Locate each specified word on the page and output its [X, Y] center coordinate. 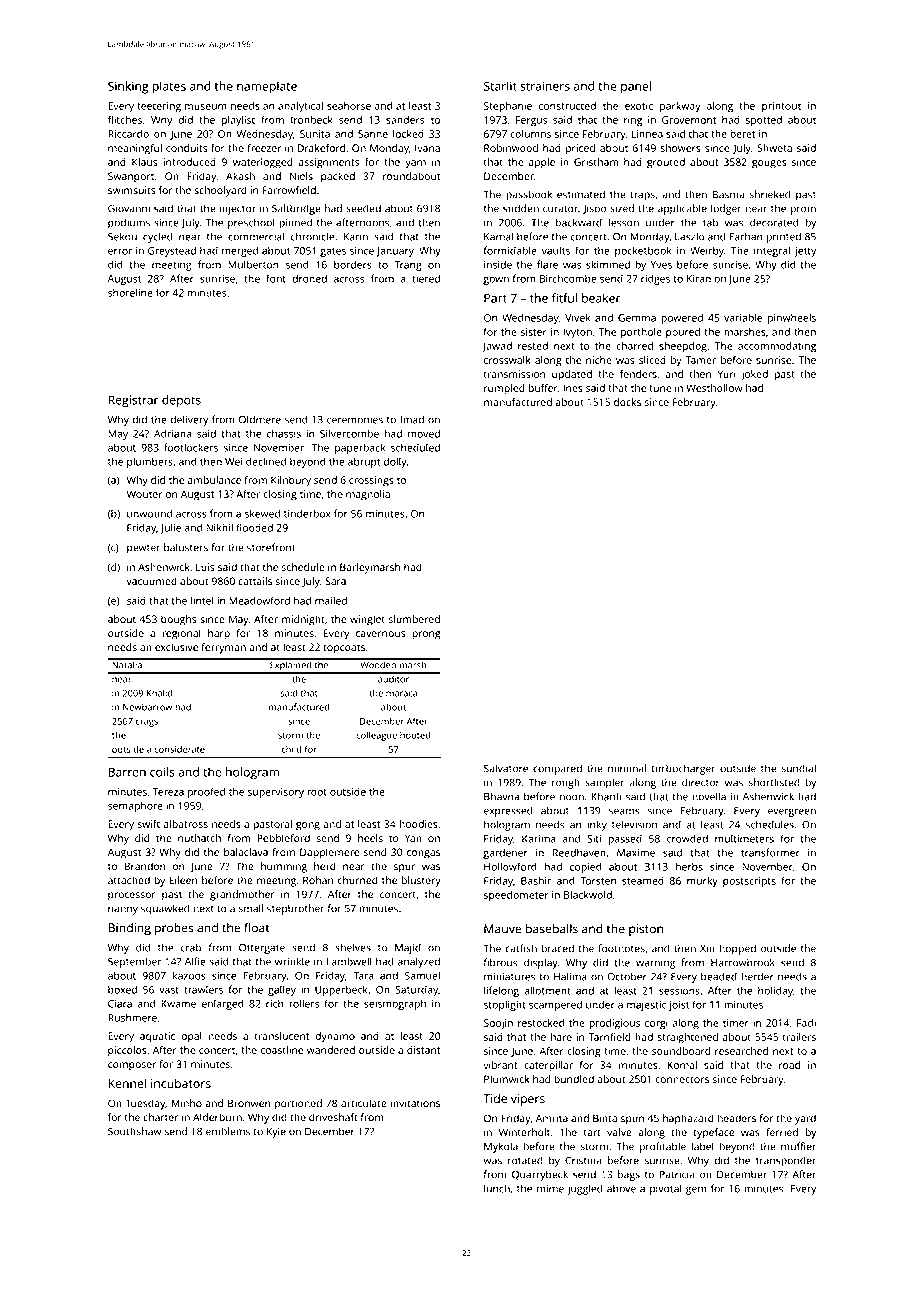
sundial [798, 768]
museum [206, 107]
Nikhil [219, 527]
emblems [228, 1131]
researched [741, 1051]
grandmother [242, 895]
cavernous [381, 634]
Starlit [500, 86]
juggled [585, 1189]
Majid [408, 948]
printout [781, 107]
